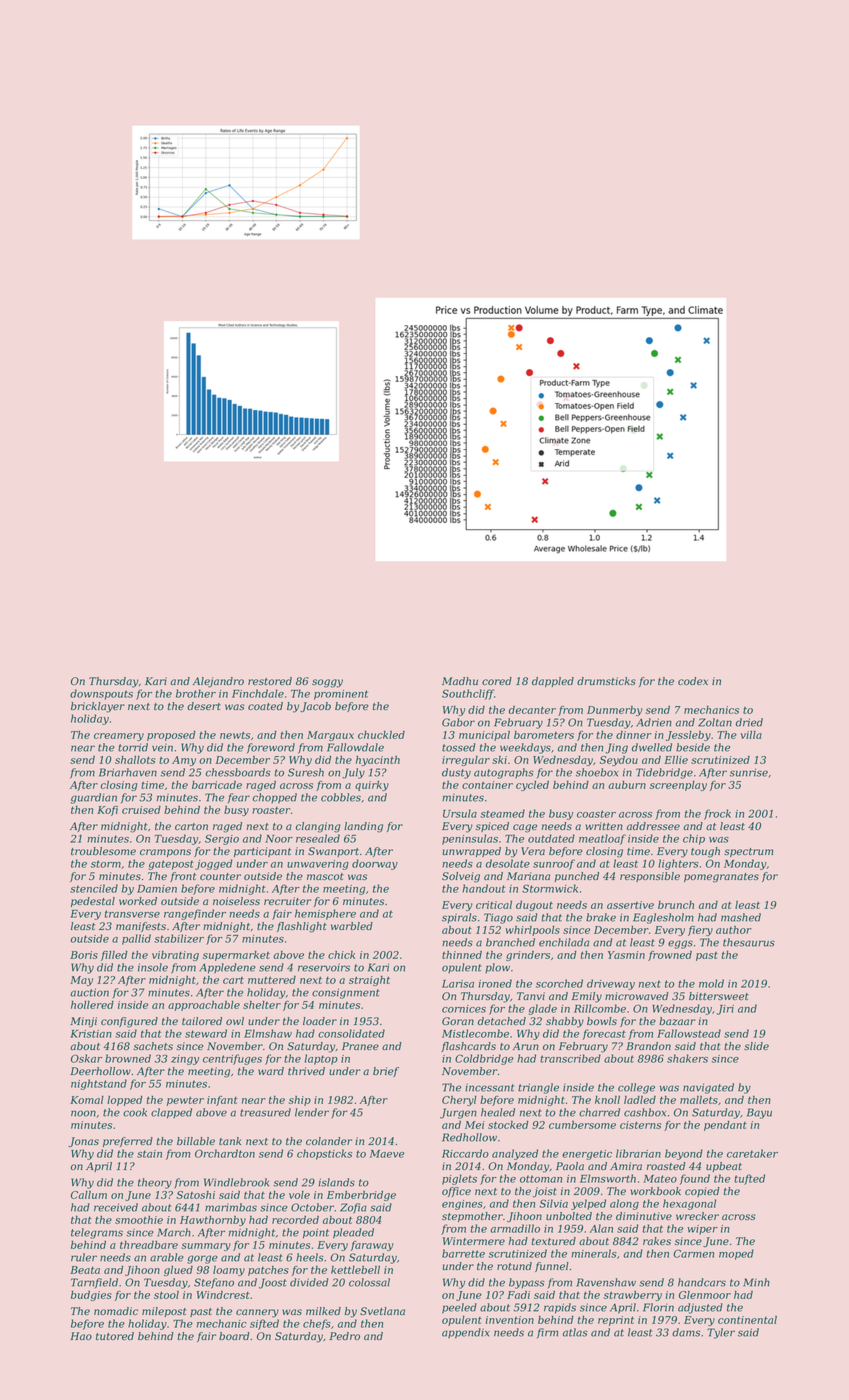  Describe the element at coordinates (225, 1153) in the image. I see `Orchardton` at that location.
